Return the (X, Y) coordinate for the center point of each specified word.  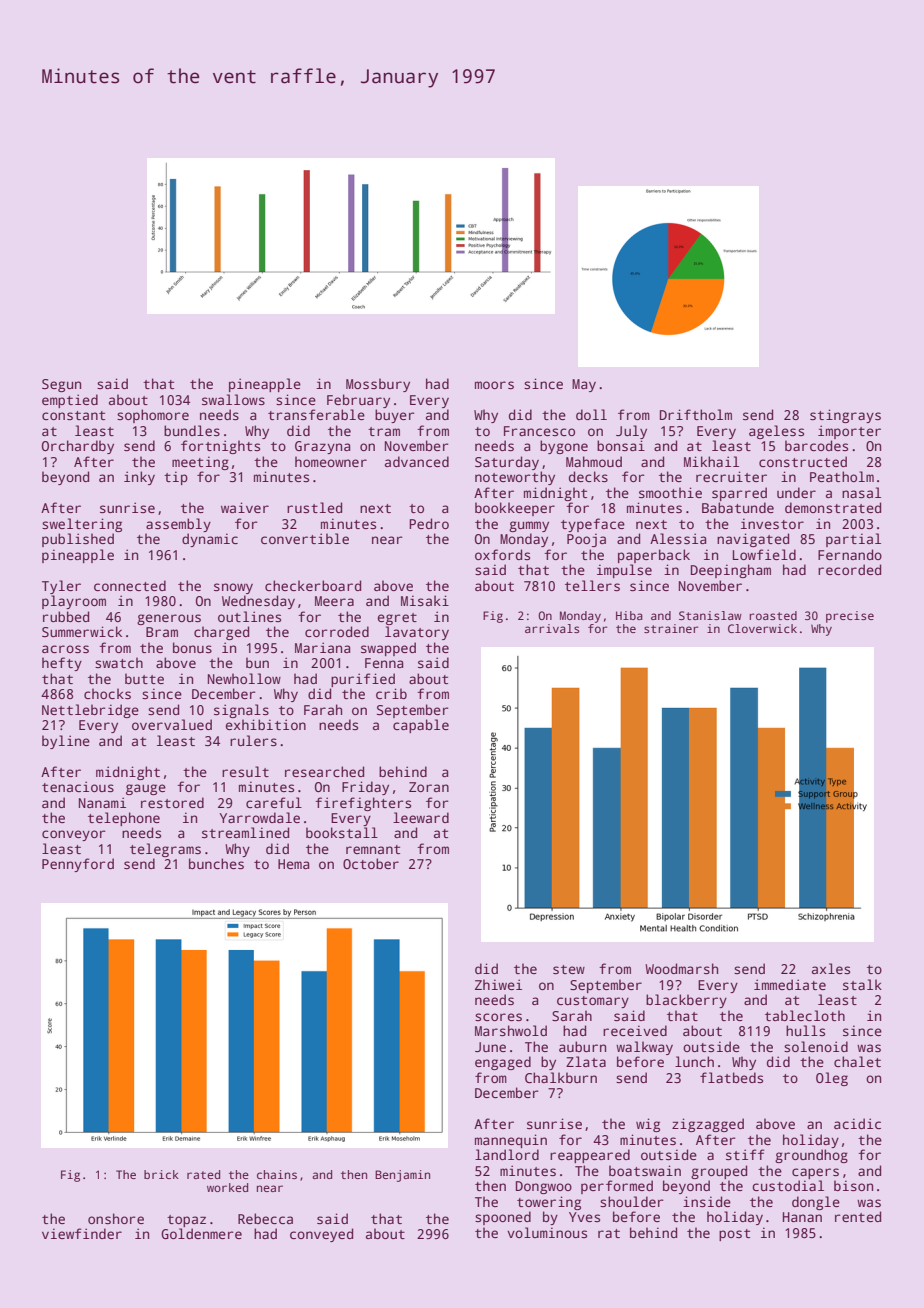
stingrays (845, 416)
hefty (62, 664)
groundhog (811, 1156)
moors (494, 385)
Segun (61, 385)
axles (831, 968)
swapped (388, 649)
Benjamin (402, 1176)
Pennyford (78, 865)
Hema (293, 864)
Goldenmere (201, 1233)
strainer (671, 628)
